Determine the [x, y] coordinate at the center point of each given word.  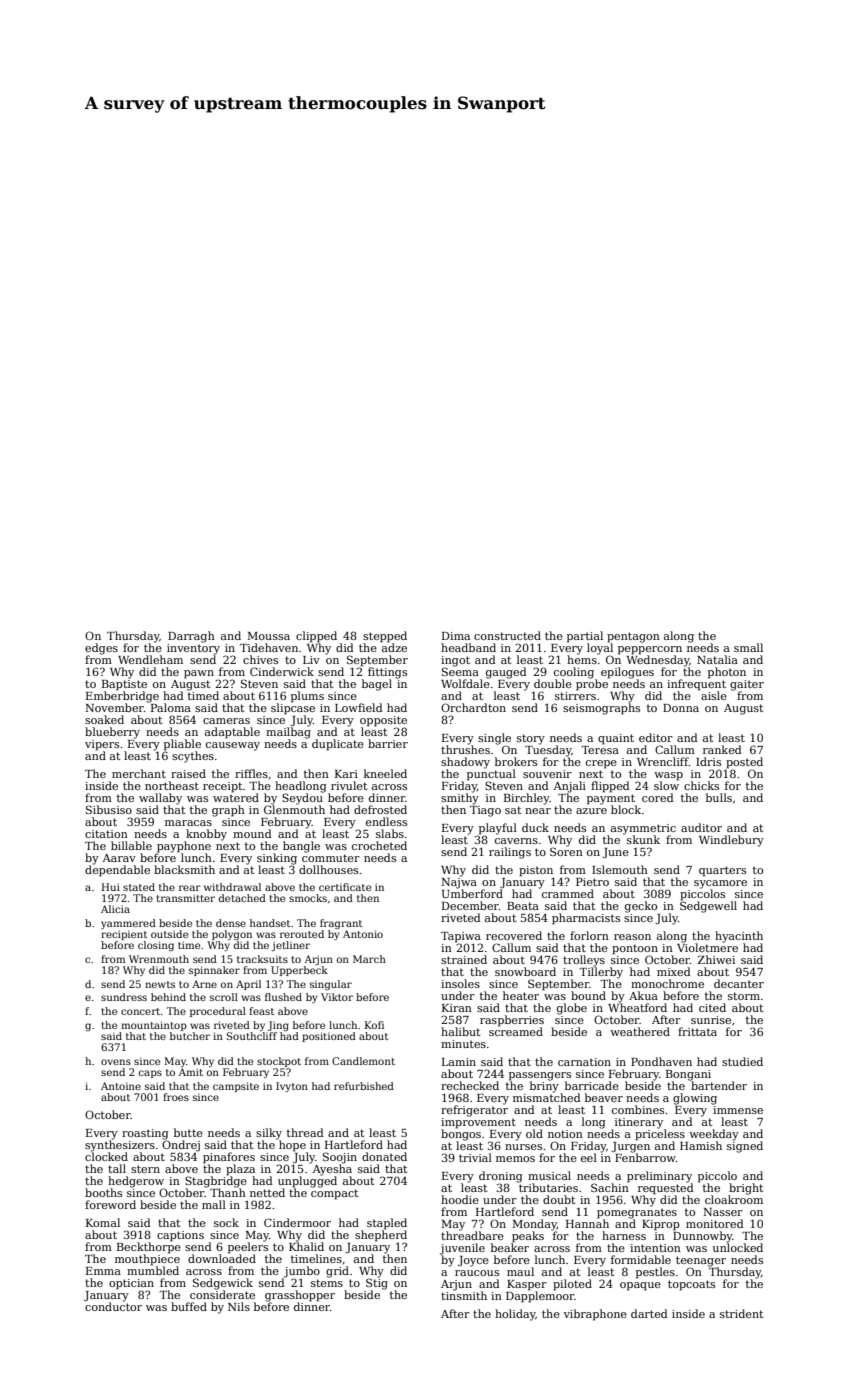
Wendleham [150, 659]
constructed [507, 635]
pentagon [633, 637]
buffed [189, 1306]
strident [741, 1313]
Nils [239, 1306]
